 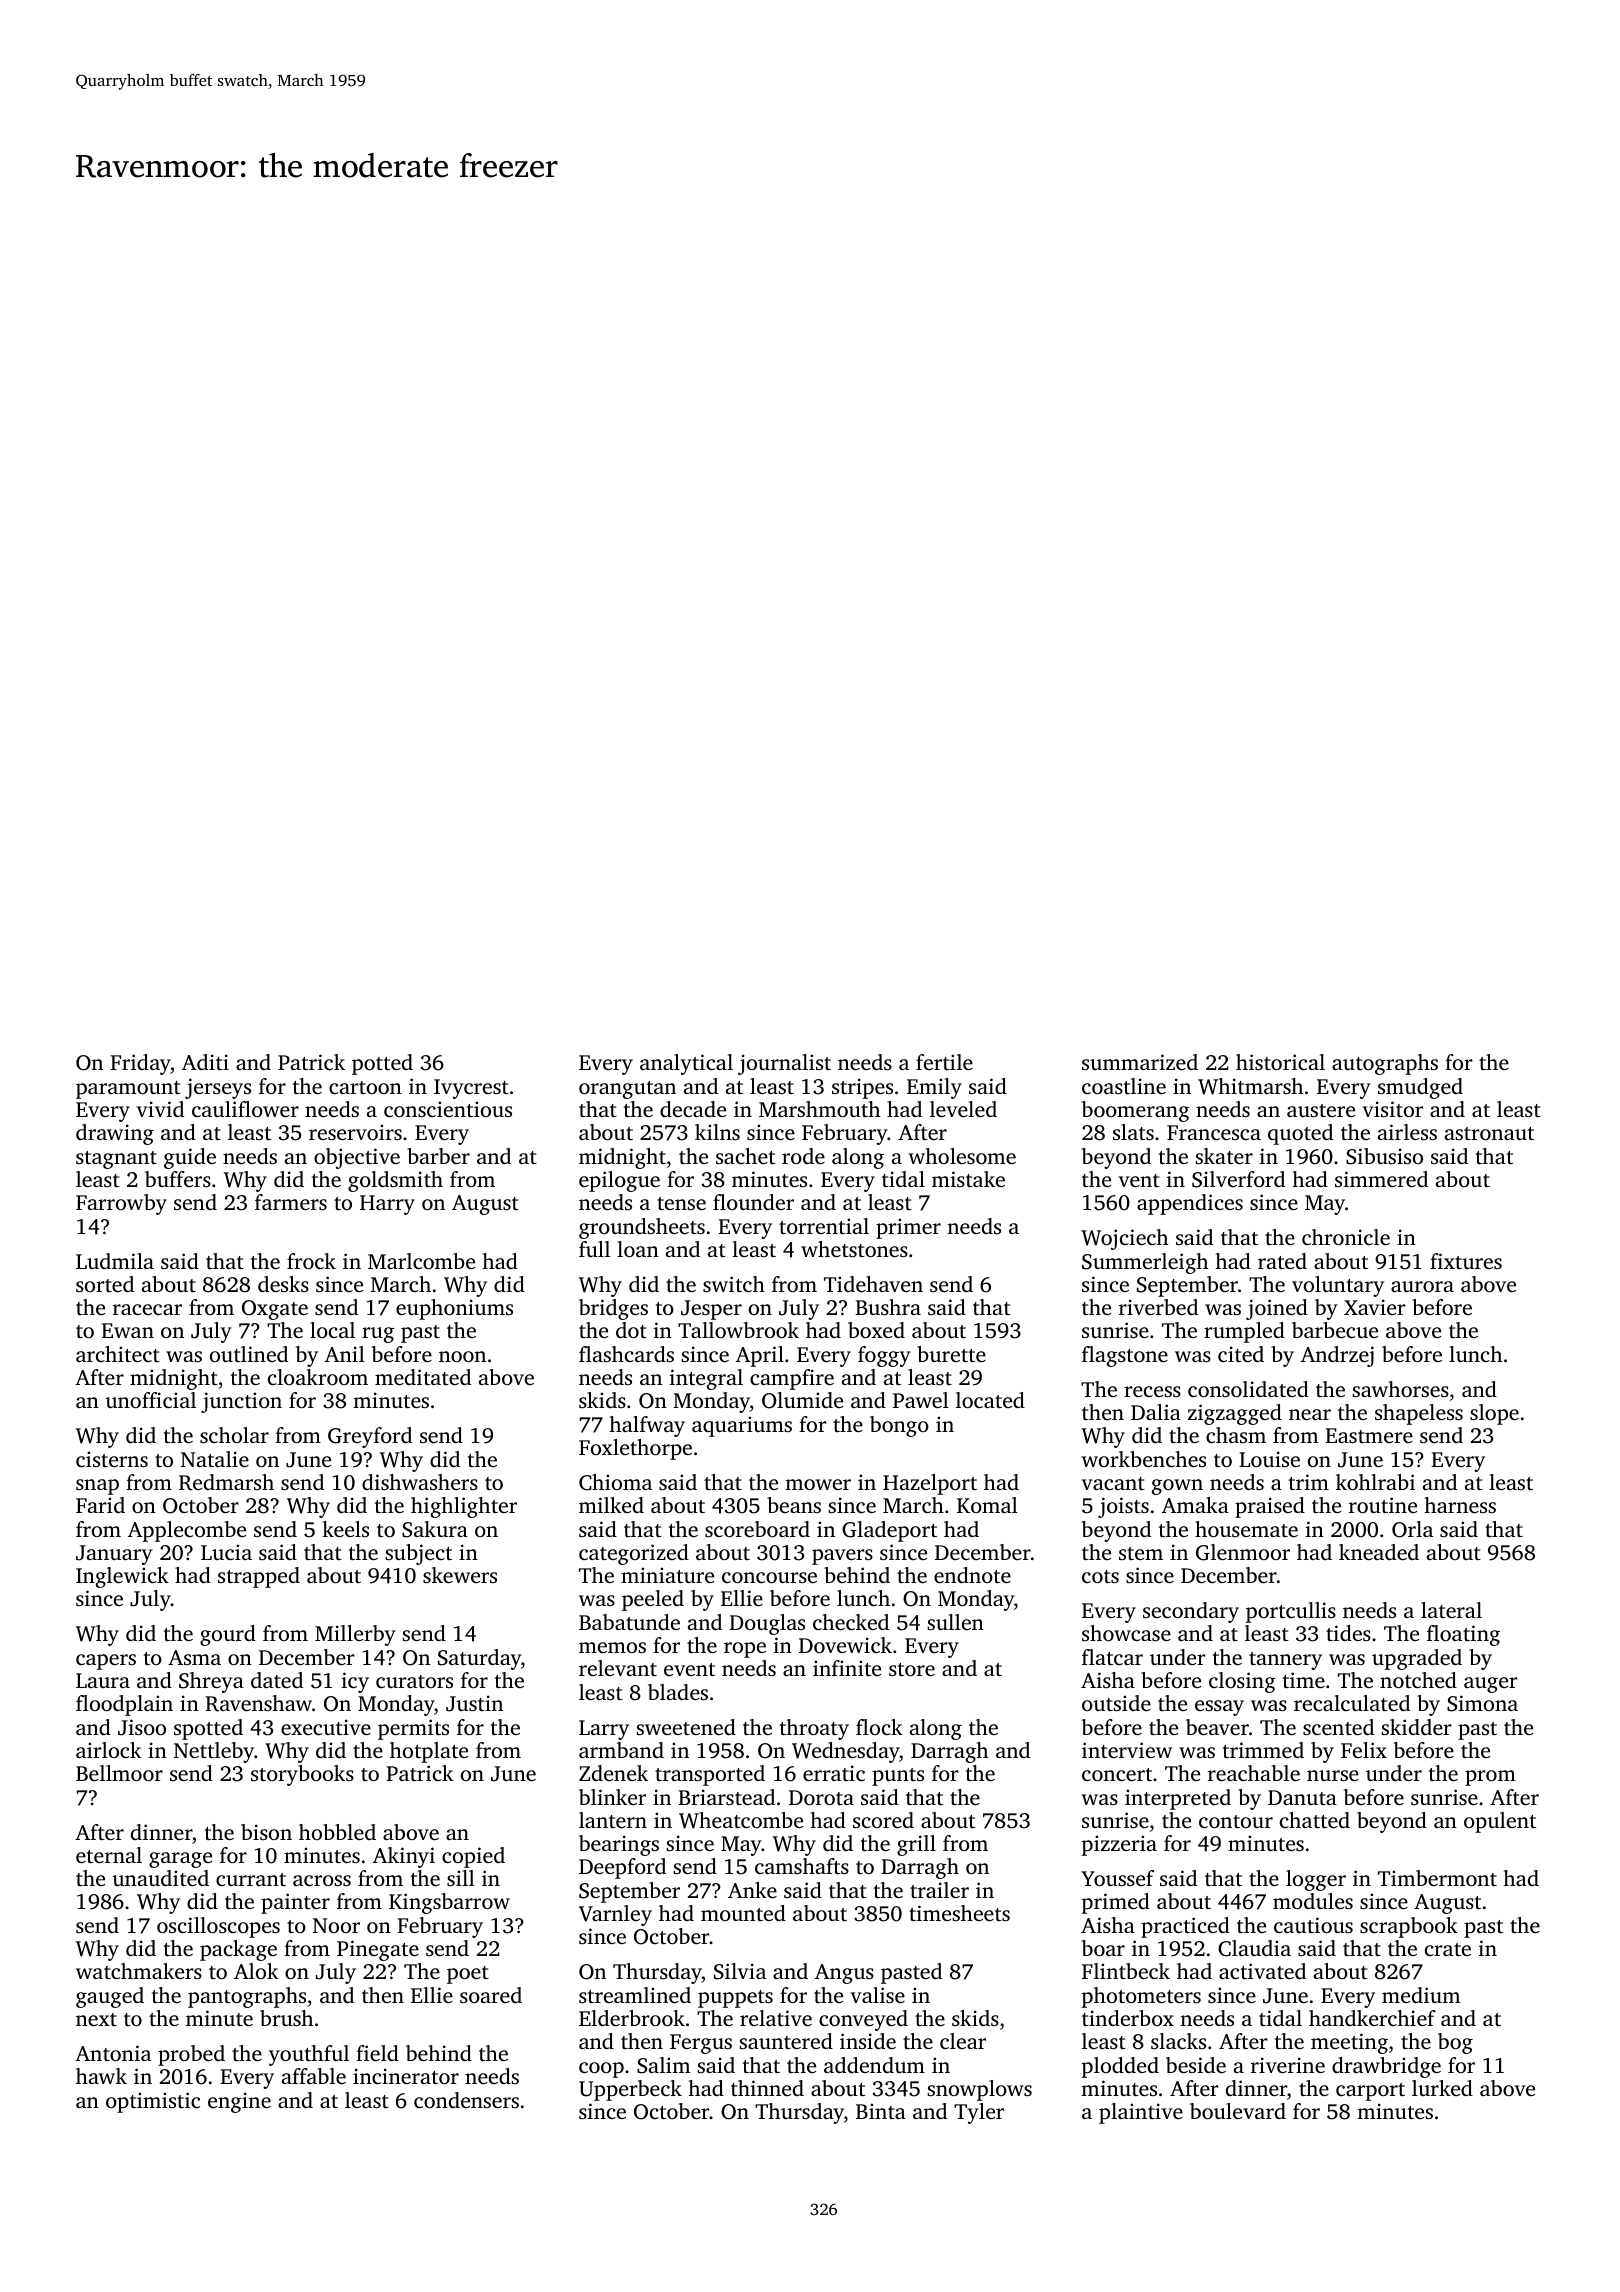 What do you see at coordinates (908, 1228) in the screenshot?
I see `primer` at bounding box center [908, 1228].
